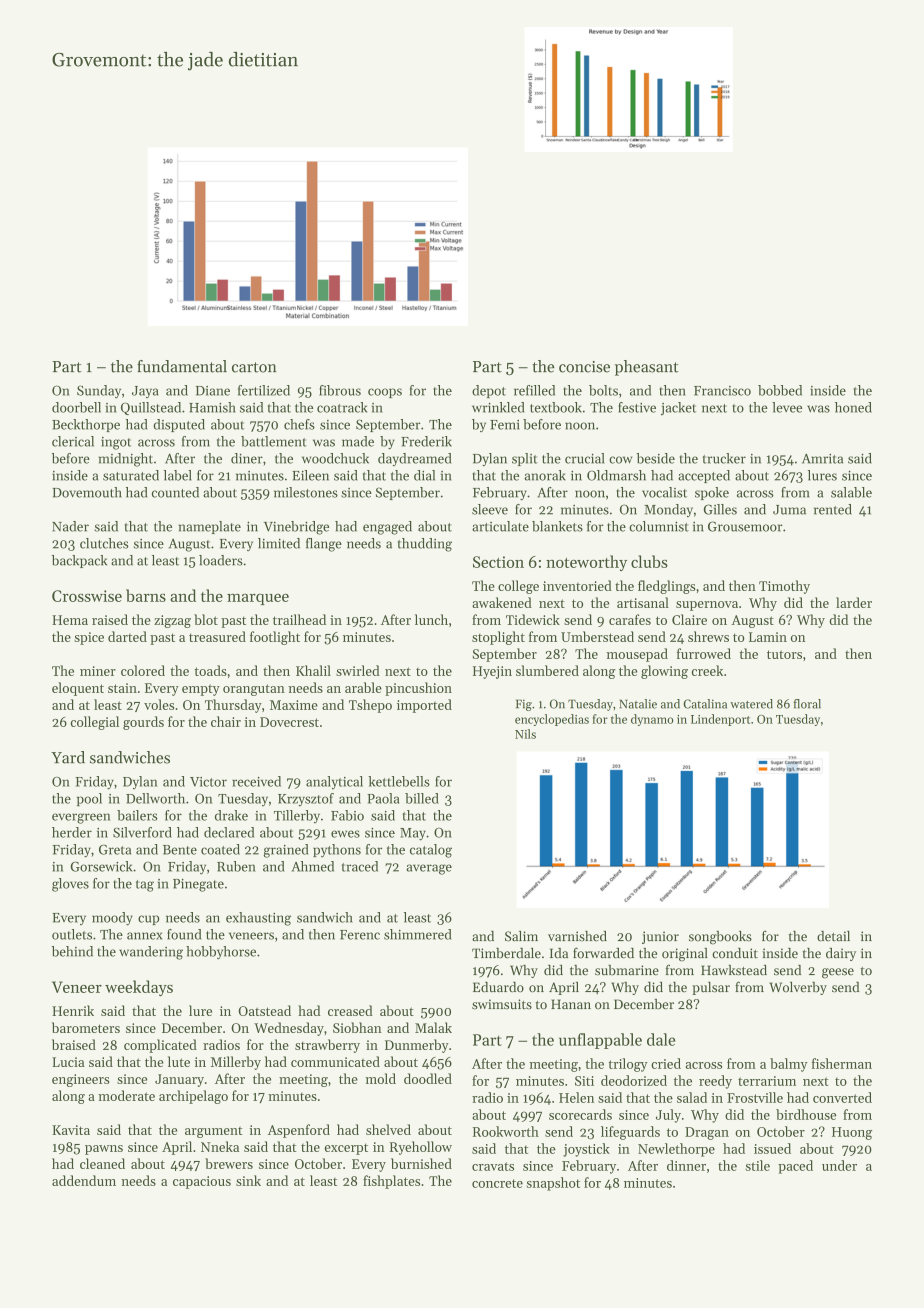  Describe the element at coordinates (385, 393) in the page. I see `coops` at that location.
